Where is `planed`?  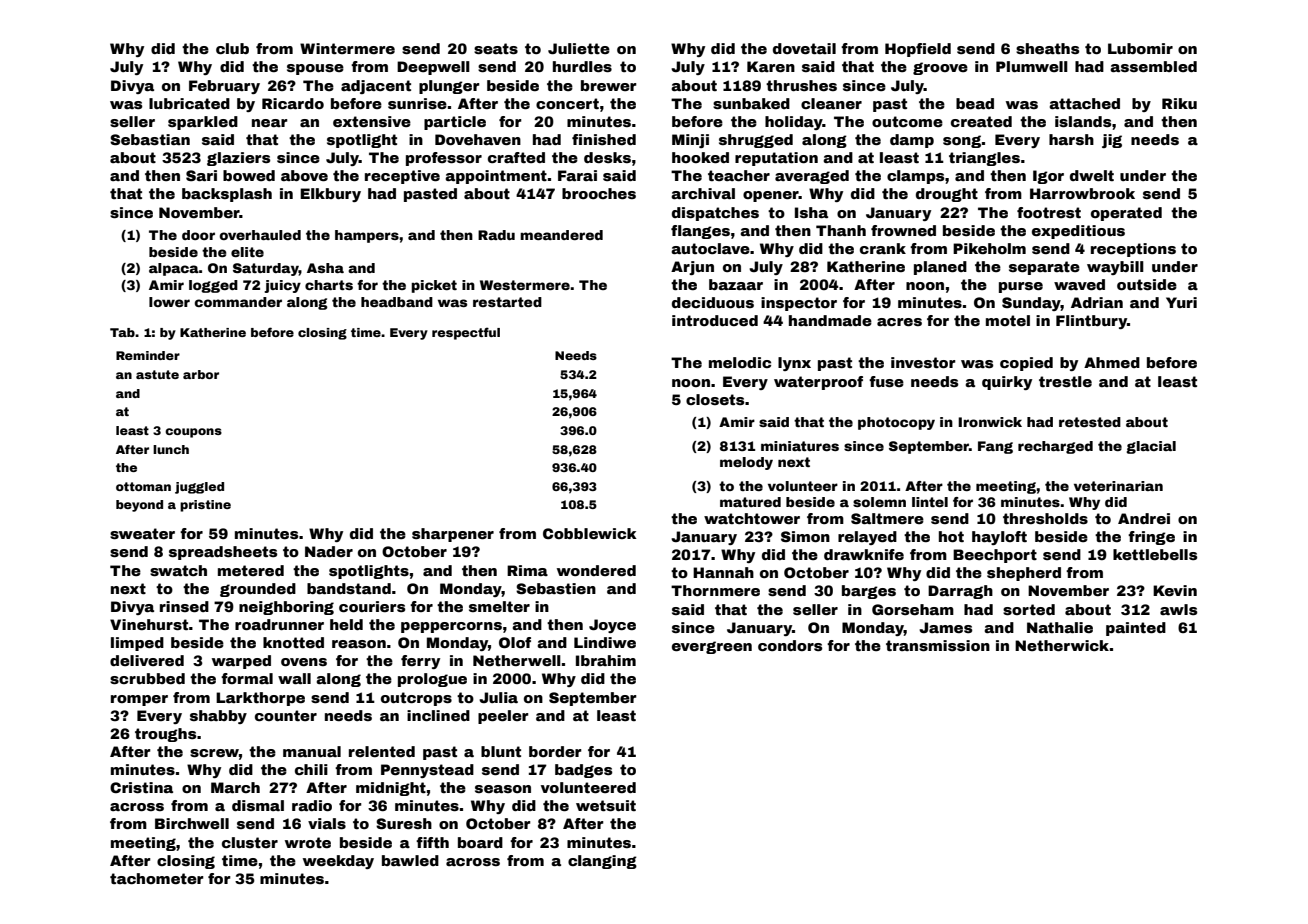 planed is located at coordinates (940, 268).
